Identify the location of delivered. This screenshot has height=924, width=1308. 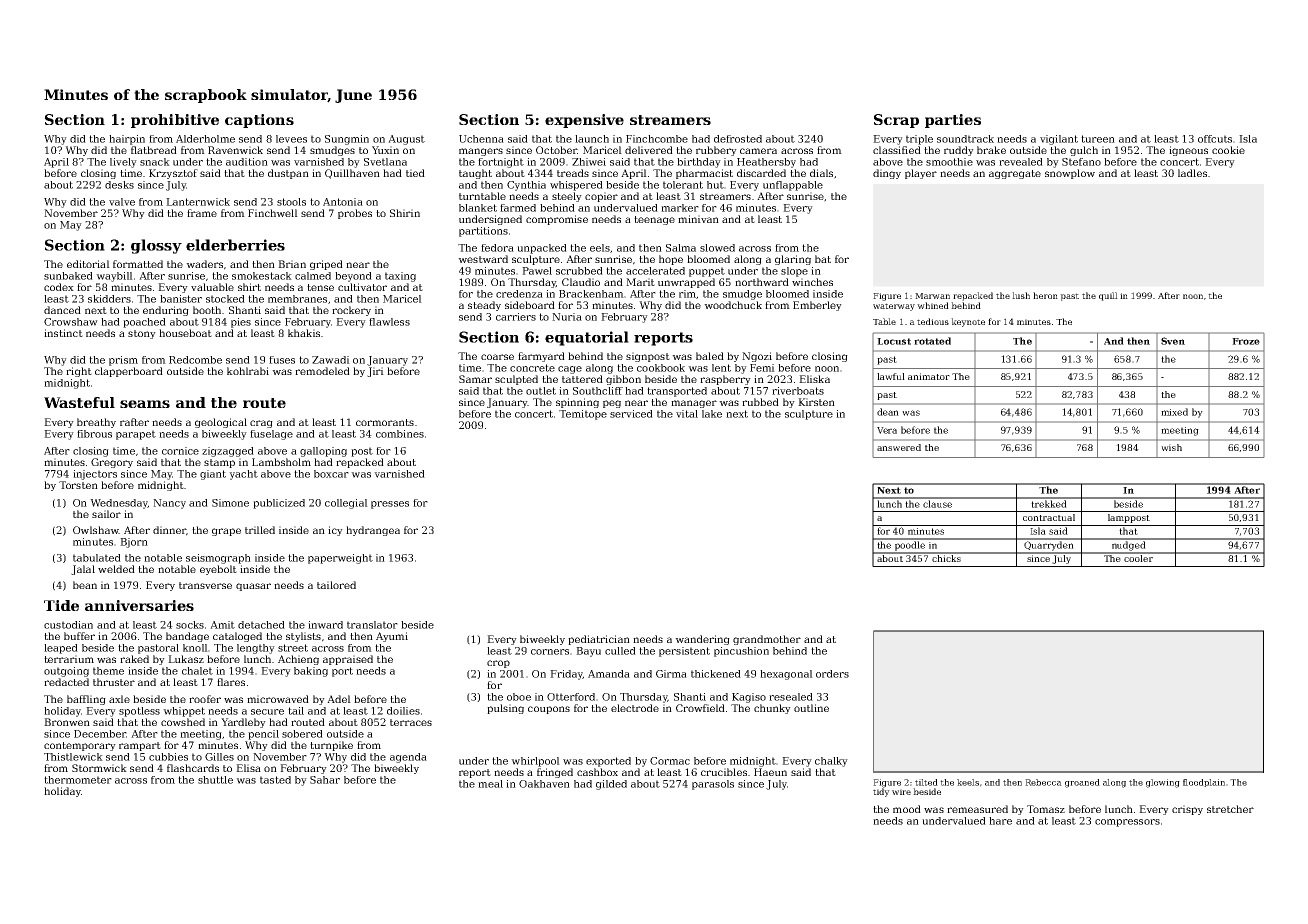
(649, 150).
